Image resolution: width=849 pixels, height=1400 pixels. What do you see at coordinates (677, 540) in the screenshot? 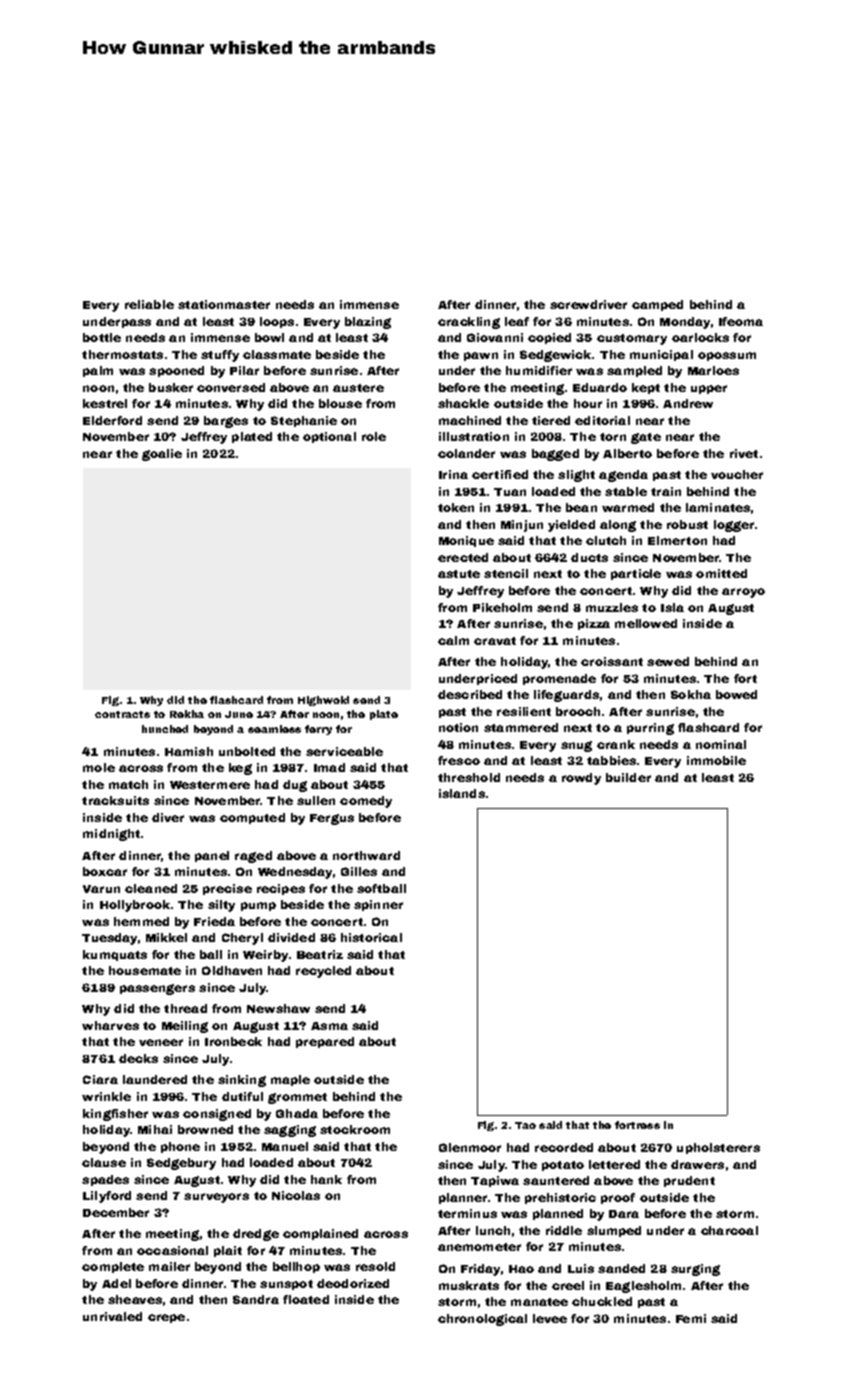
I see `Elmerton` at bounding box center [677, 540].
